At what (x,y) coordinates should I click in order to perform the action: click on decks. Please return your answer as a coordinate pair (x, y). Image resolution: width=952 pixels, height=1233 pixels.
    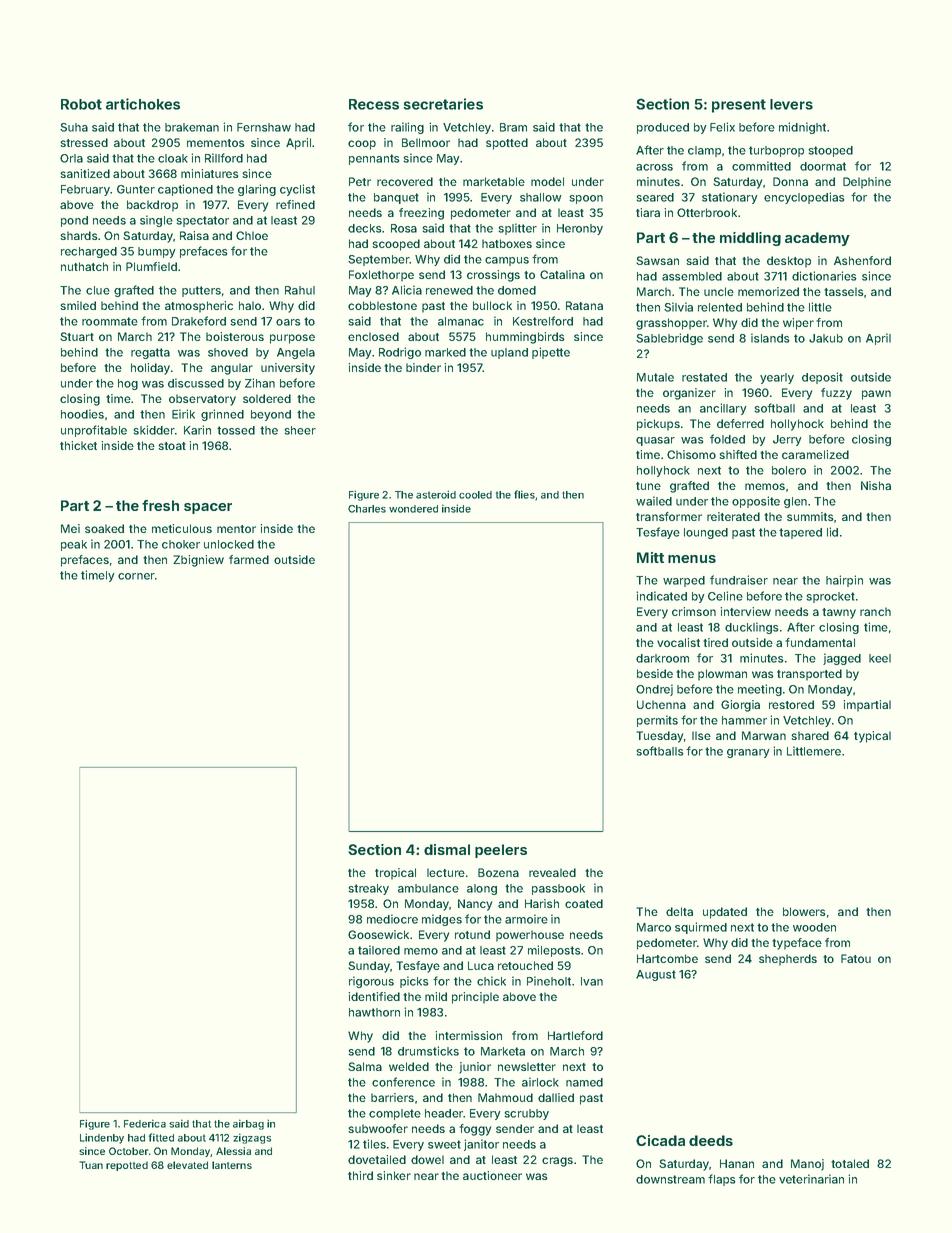
    Looking at the image, I should click on (365, 228).
